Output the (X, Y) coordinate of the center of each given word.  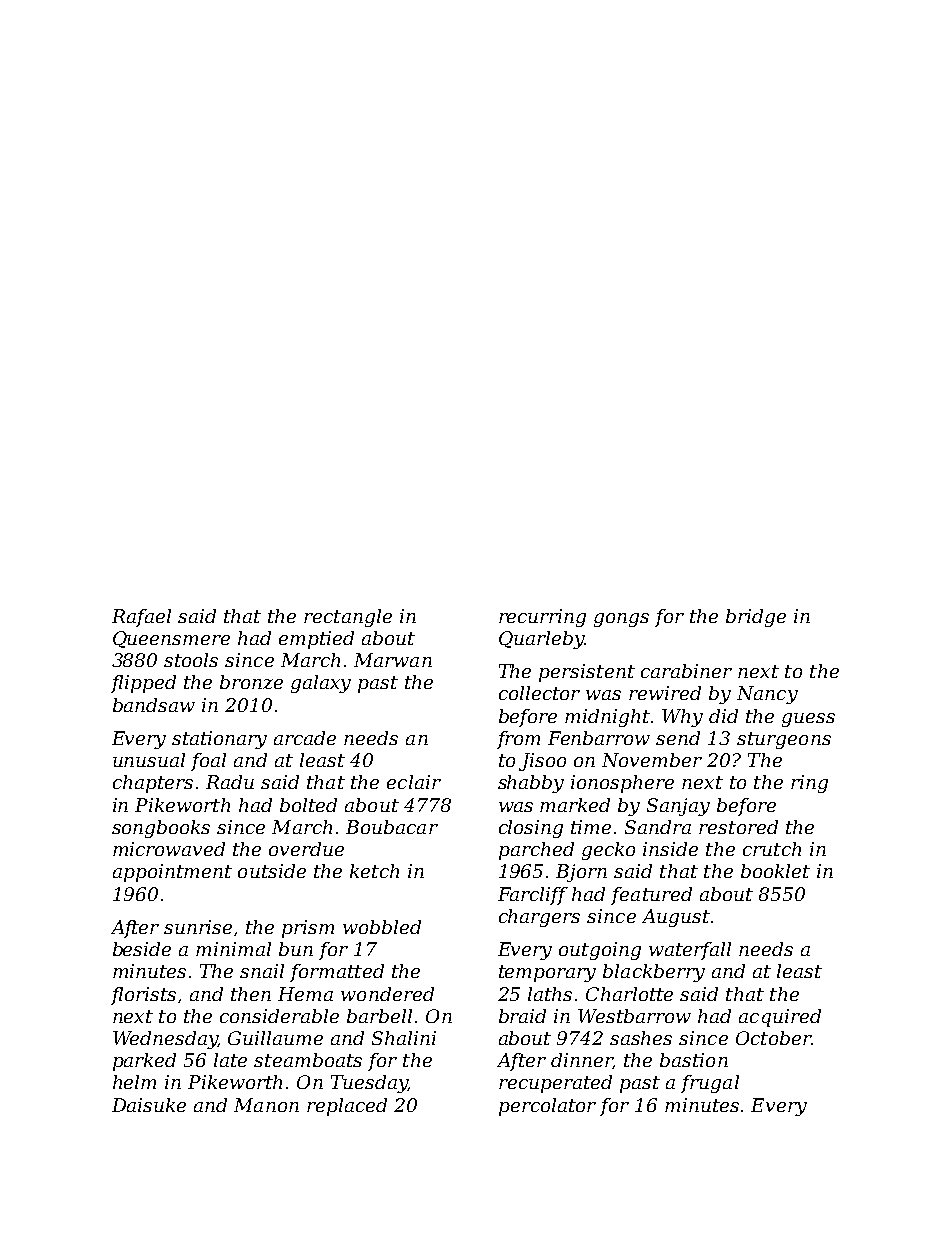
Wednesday (165, 1040)
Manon (266, 1105)
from (518, 740)
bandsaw (154, 705)
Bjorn (581, 873)
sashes (641, 1038)
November (652, 760)
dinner (582, 1061)
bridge (756, 618)
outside (272, 871)
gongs (621, 620)
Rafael (141, 618)
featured (651, 896)
